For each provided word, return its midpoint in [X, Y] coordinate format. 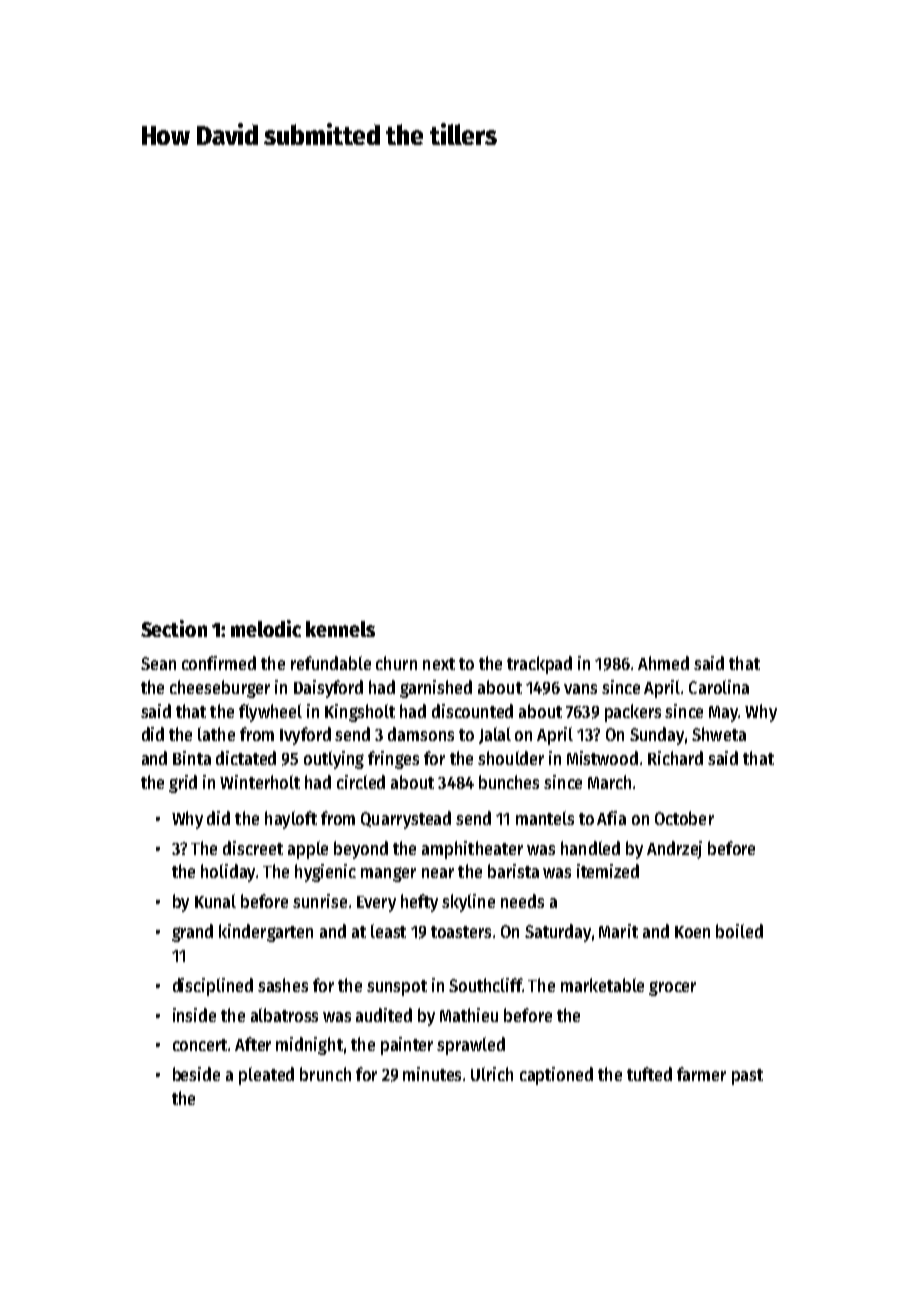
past [747, 1077]
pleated [266, 1076]
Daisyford [328, 689]
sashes [283, 985]
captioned [556, 1076]
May [723, 714]
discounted [472, 711]
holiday [228, 873]
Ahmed [663, 663]
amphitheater [472, 850]
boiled [739, 931]
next [439, 664]
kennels [340, 629]
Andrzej [674, 850]
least [388, 931]
